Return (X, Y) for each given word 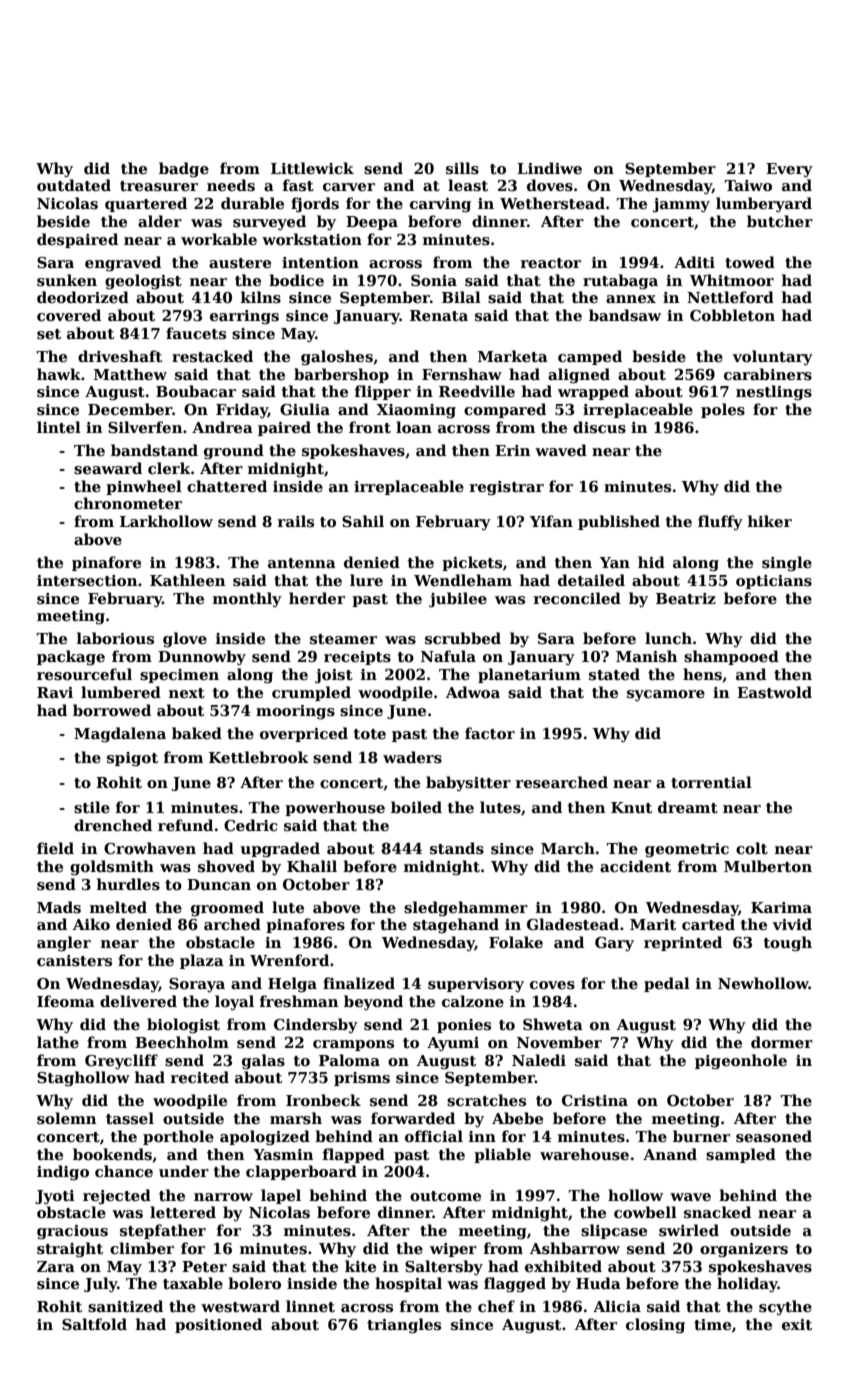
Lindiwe (549, 168)
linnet (310, 1306)
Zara (56, 1266)
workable (219, 239)
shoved (226, 866)
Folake (516, 942)
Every (789, 170)
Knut (631, 807)
